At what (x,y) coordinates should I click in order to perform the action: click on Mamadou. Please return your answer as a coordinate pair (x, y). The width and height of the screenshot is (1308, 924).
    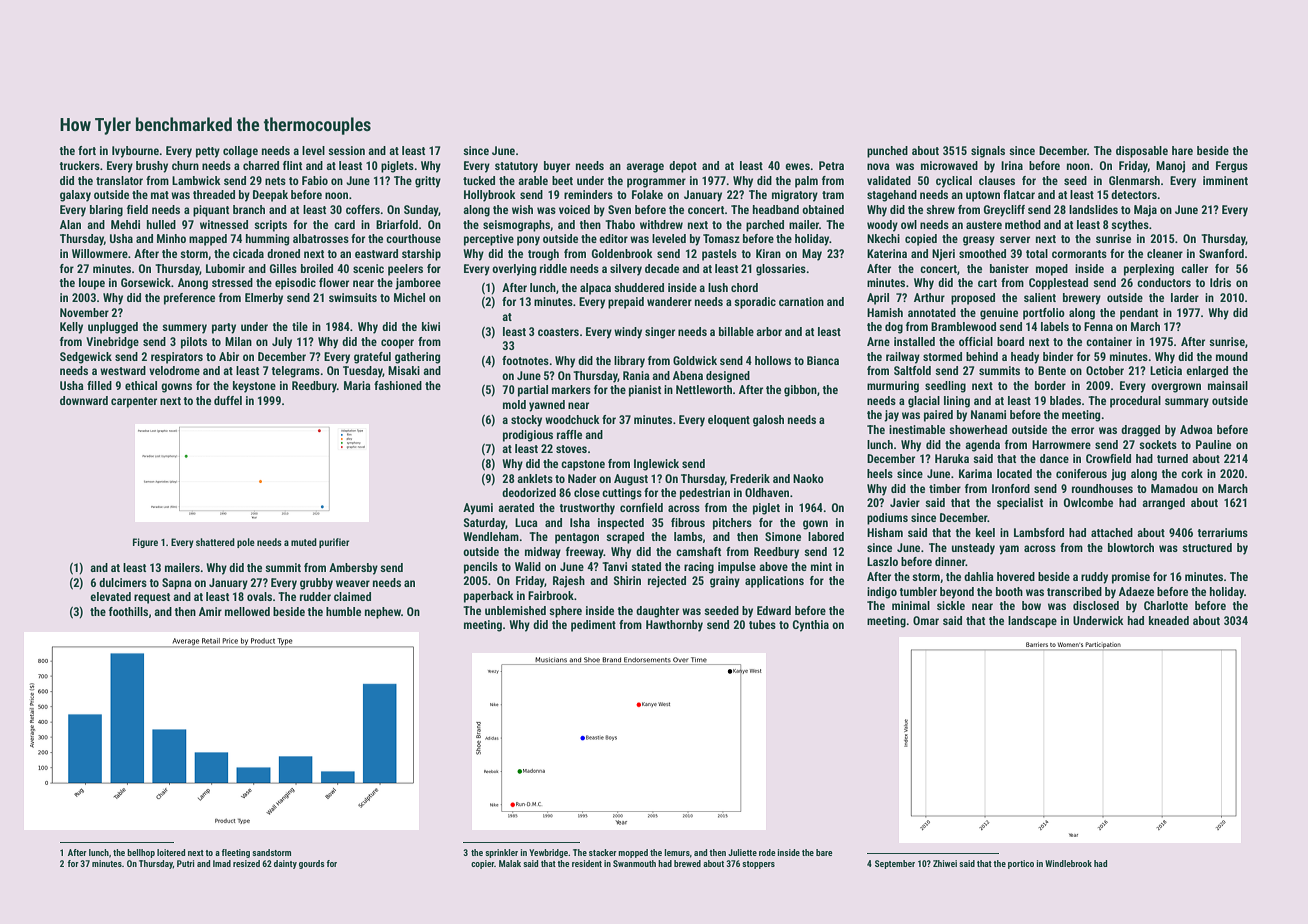
    Looking at the image, I should click on (1174, 488).
